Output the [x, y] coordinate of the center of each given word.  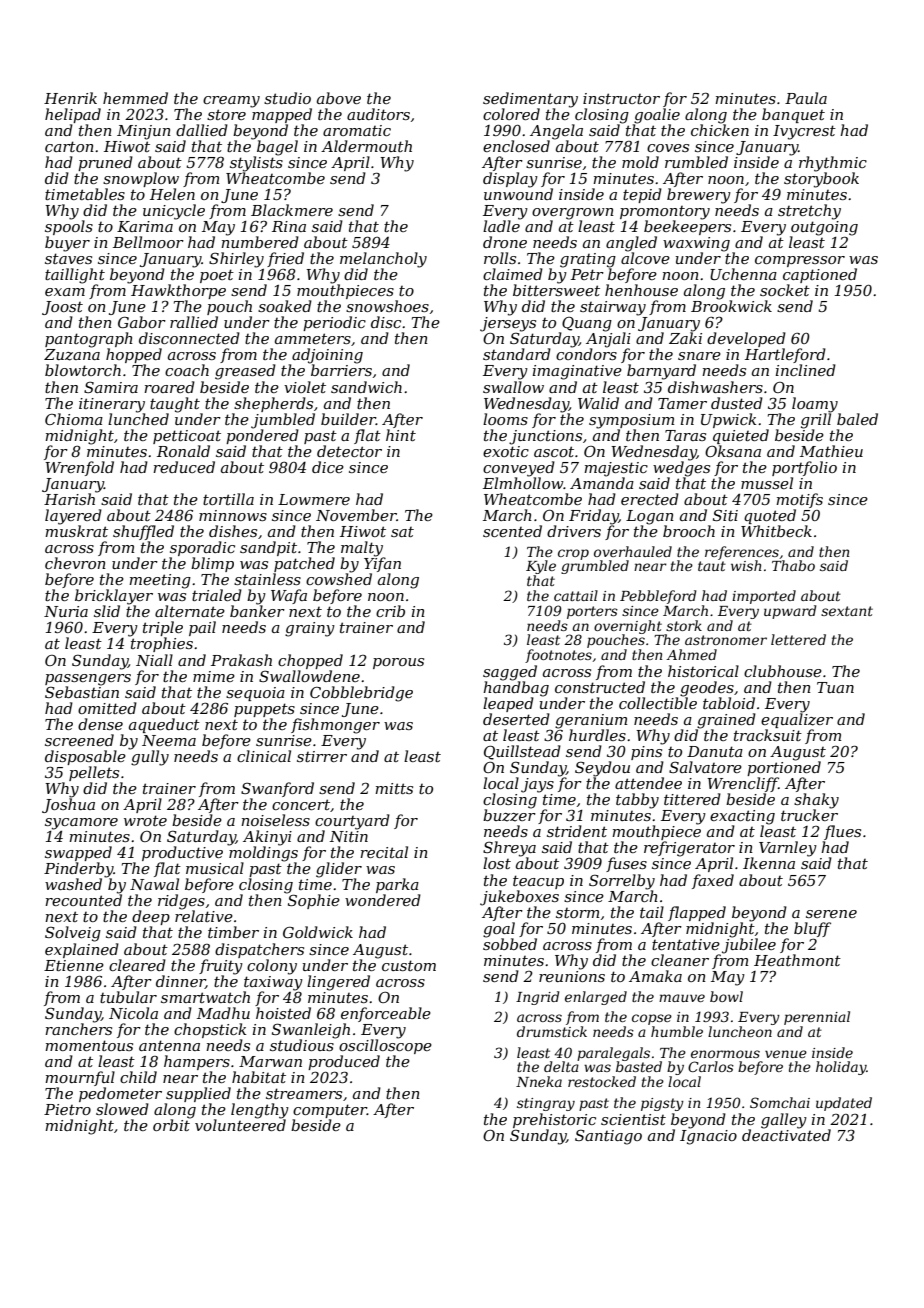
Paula [806, 98]
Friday [594, 517]
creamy [231, 102]
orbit [171, 1125]
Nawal [154, 884]
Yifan [382, 564]
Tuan [835, 687]
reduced [184, 467]
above [339, 98]
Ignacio [708, 1137]
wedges [681, 469]
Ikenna [769, 863]
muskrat [76, 531]
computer [330, 1111]
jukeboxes [519, 898]
